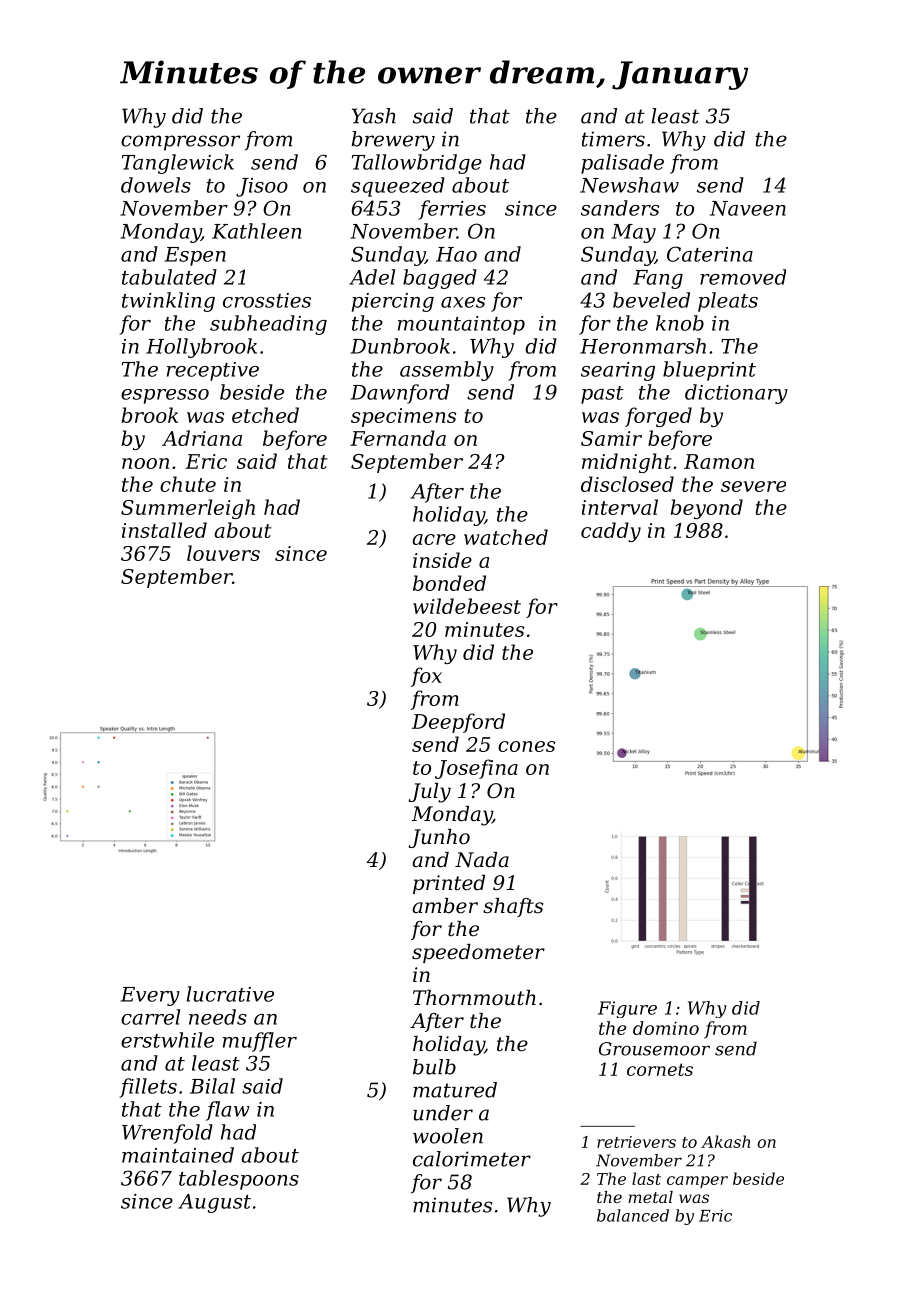 This document has height=1316, width=908. I want to click on Fernanda, so click(398, 438).
